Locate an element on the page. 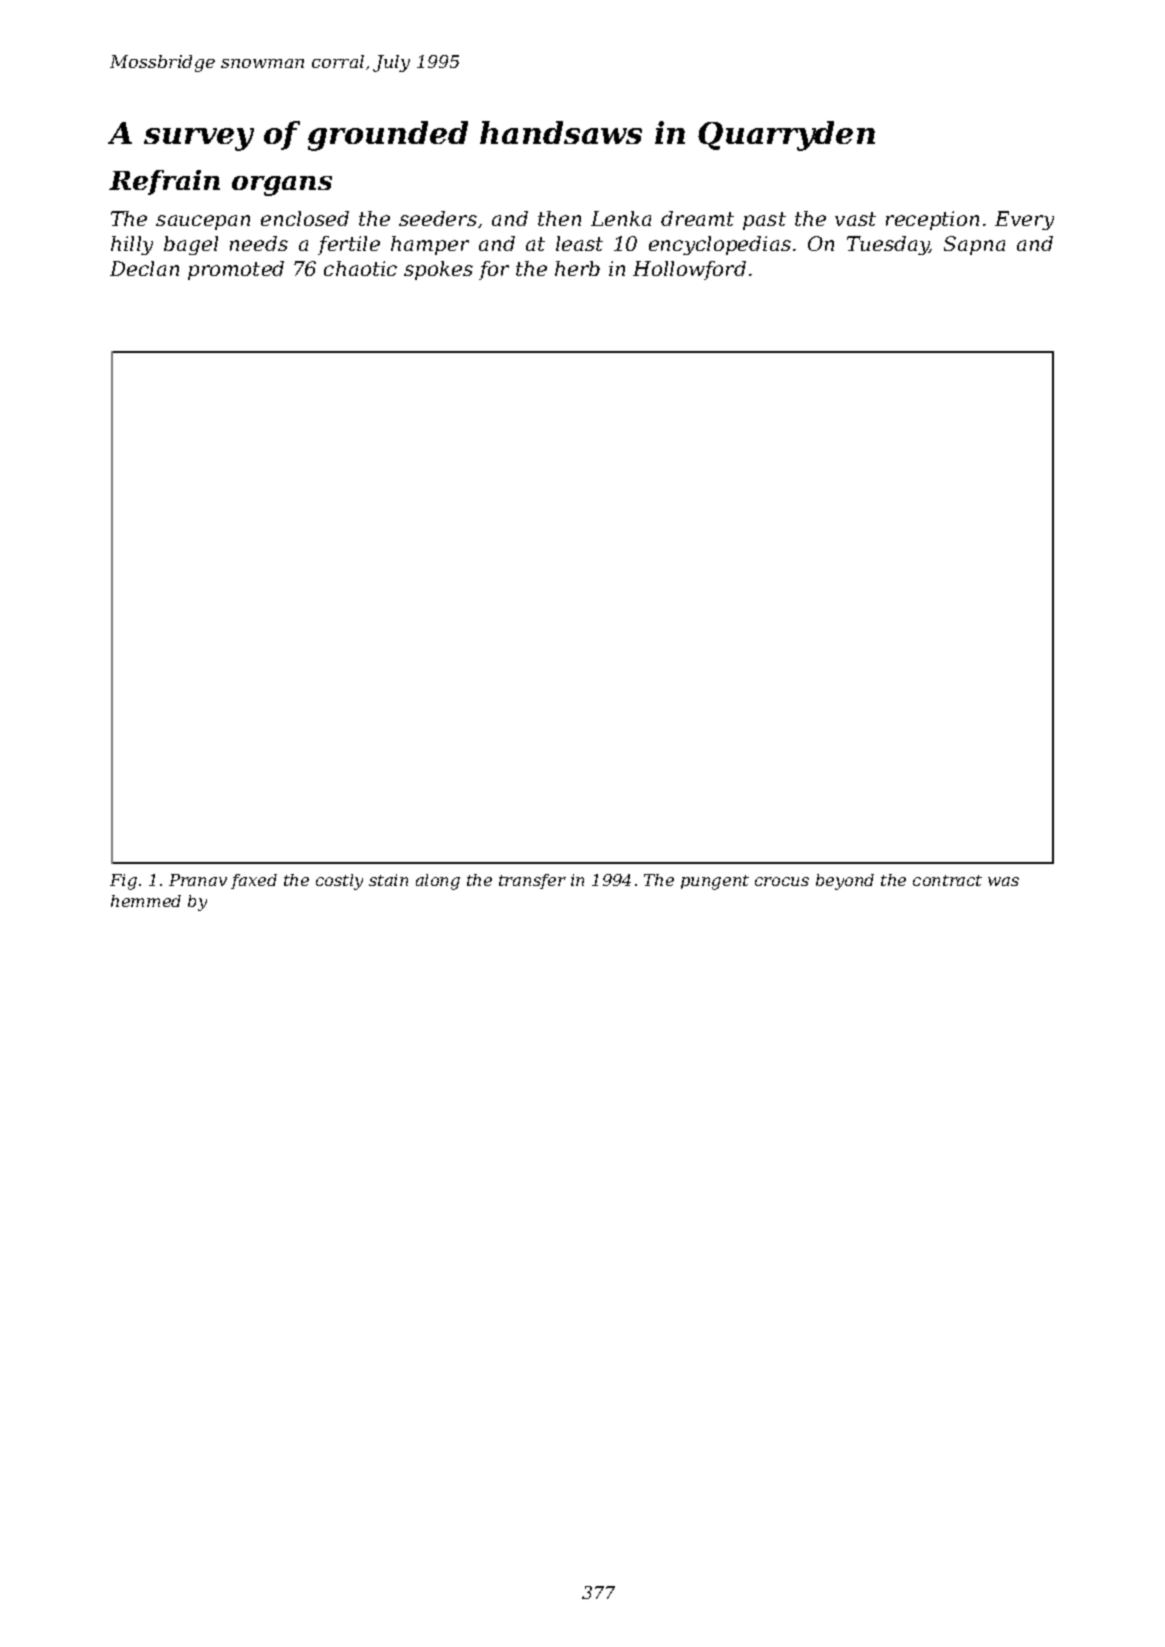 This document has height=1647, width=1165. Tuesday is located at coordinates (888, 245).
